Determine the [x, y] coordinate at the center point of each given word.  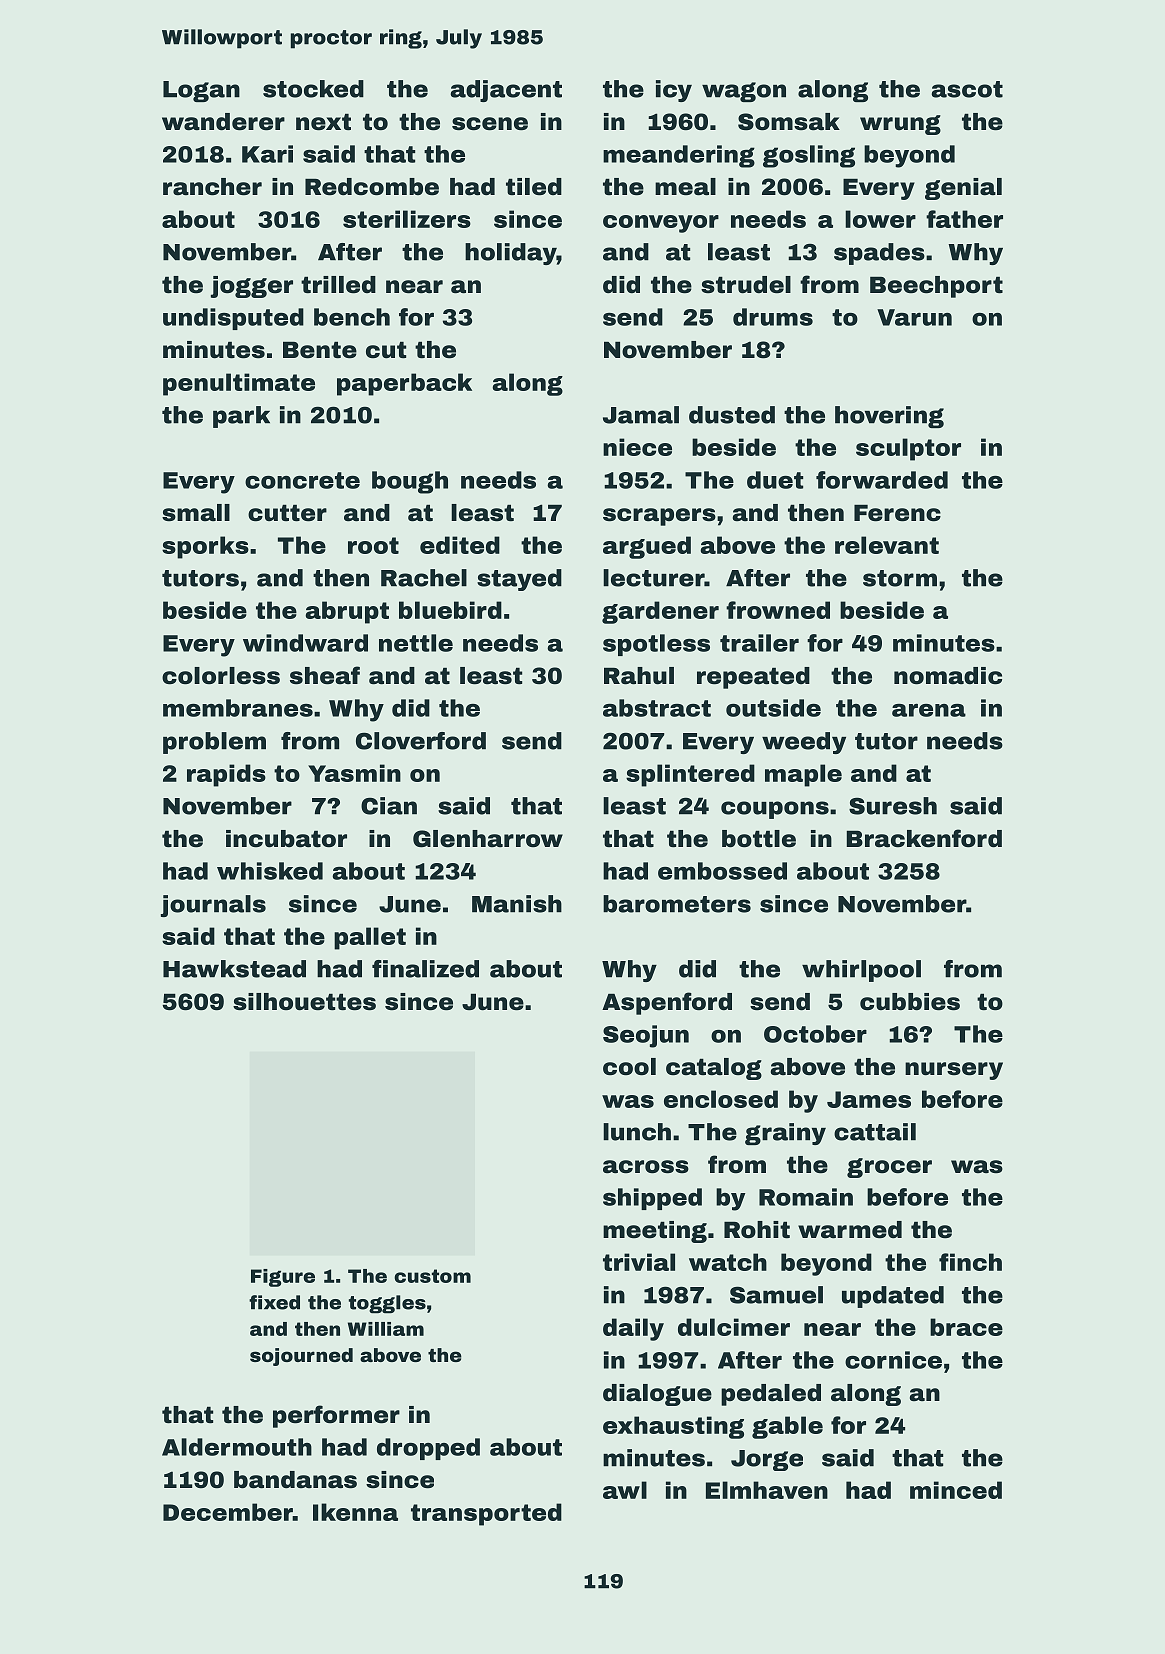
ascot [967, 89]
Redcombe [372, 187]
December [228, 1512]
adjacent [506, 91]
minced [956, 1490]
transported [486, 1514]
